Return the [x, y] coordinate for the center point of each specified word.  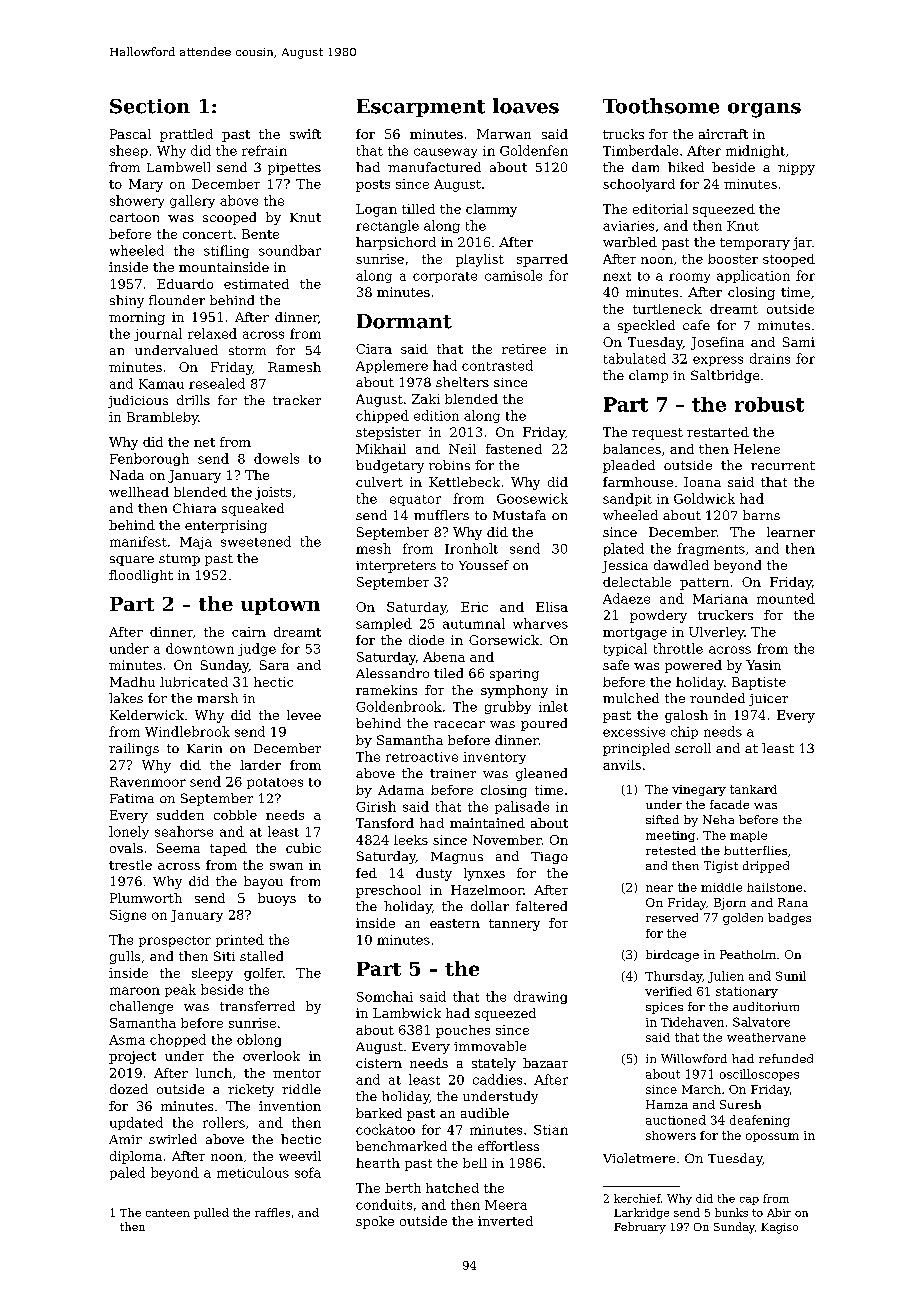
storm [247, 350]
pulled [211, 1213]
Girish [376, 806]
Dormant [404, 321]
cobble [235, 815]
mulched [631, 698]
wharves [540, 623]
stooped [789, 260]
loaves [526, 106]
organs [764, 110]
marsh [217, 698]
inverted [505, 1221]
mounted [786, 598]
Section [150, 106]
